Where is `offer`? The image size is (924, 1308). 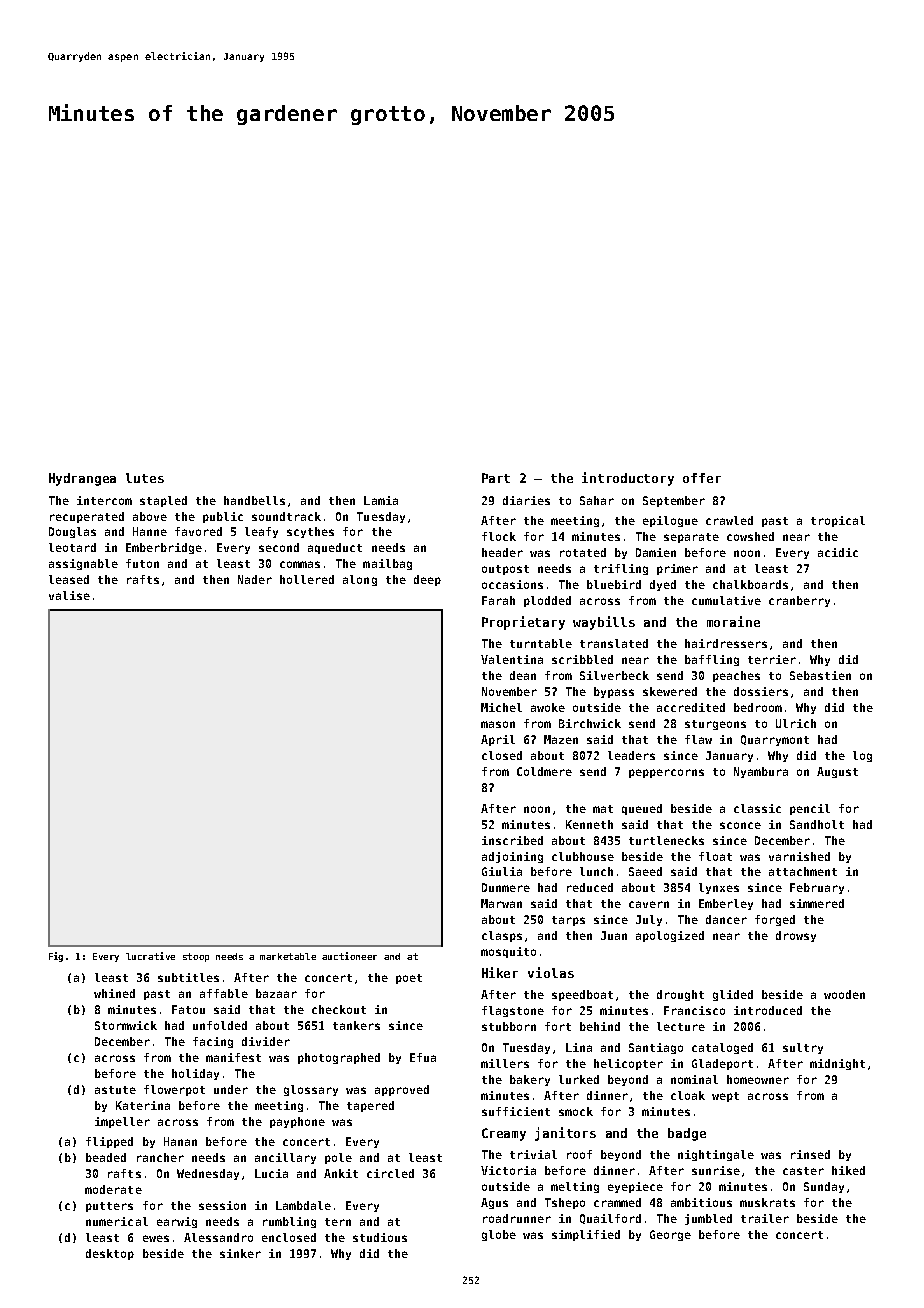
offer is located at coordinates (702, 478).
